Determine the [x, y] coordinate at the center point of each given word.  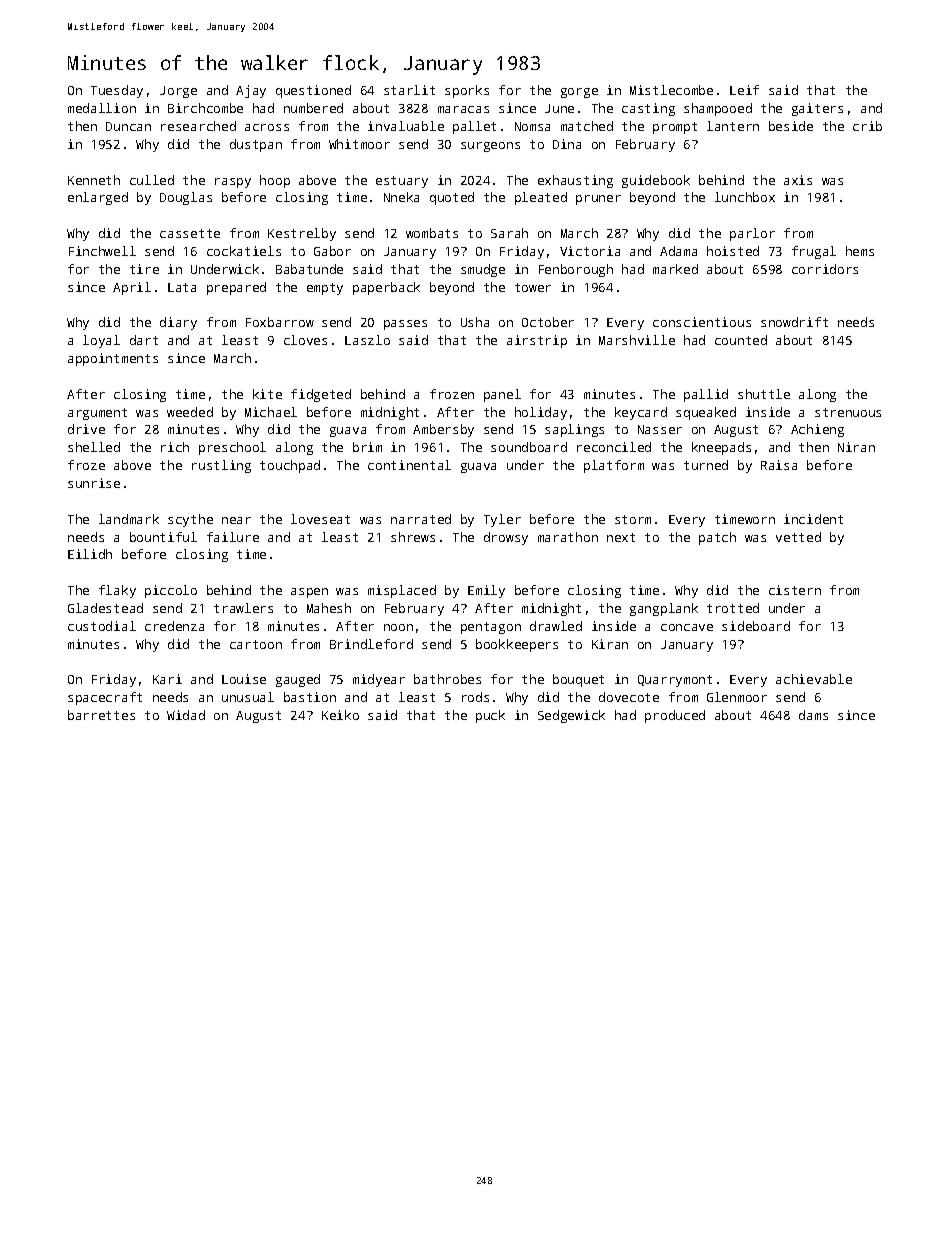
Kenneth [94, 180]
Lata [182, 287]
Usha [475, 322]
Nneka [401, 197]
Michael [271, 412]
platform [614, 466]
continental [409, 465]
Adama [678, 251]
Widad [186, 715]
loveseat [320, 519]
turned [706, 465]
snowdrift [794, 322]
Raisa [779, 465]
